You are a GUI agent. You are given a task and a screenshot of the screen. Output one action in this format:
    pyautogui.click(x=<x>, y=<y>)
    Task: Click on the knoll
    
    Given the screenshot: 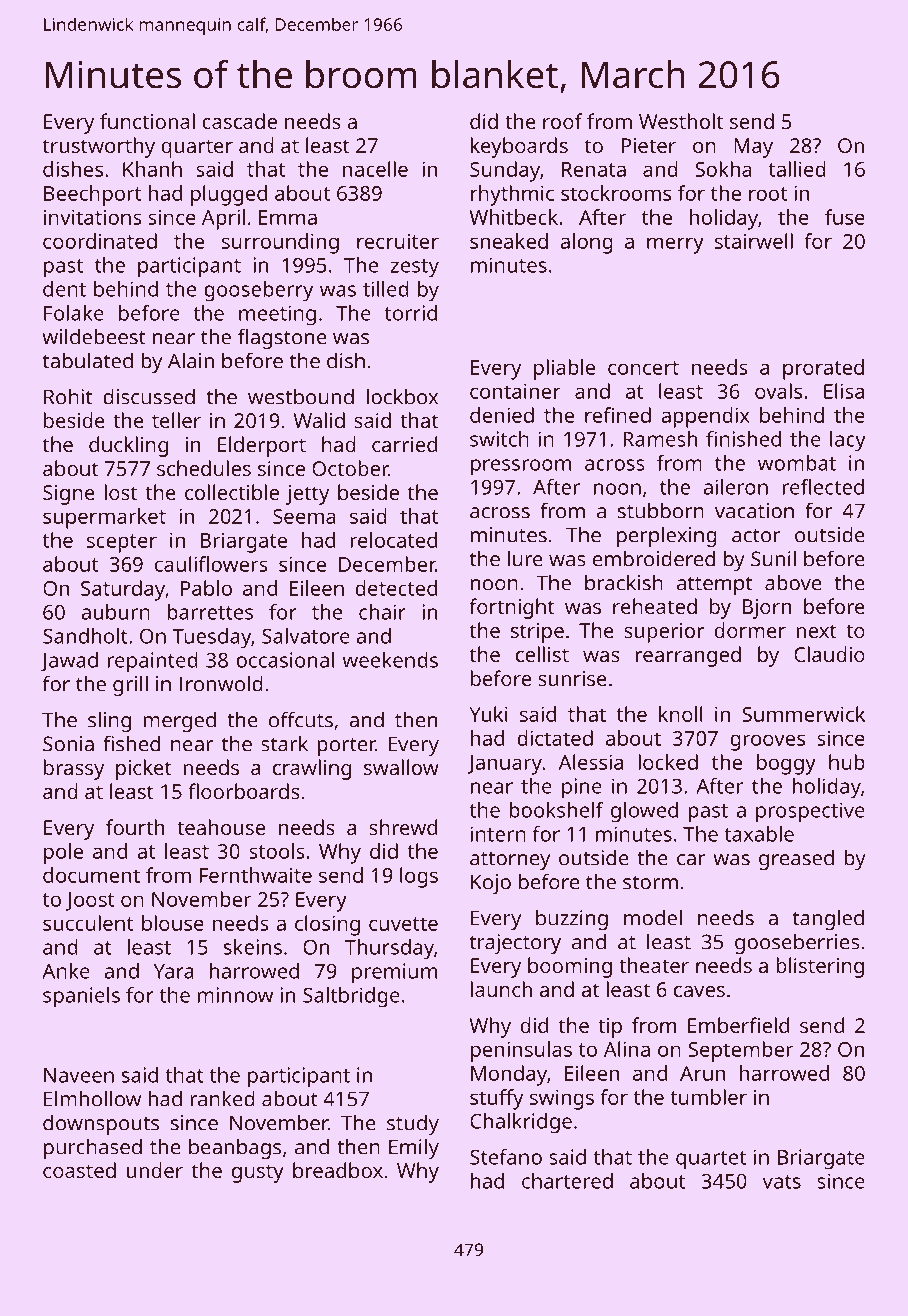 What is the action you would take?
    pyautogui.click(x=681, y=714)
